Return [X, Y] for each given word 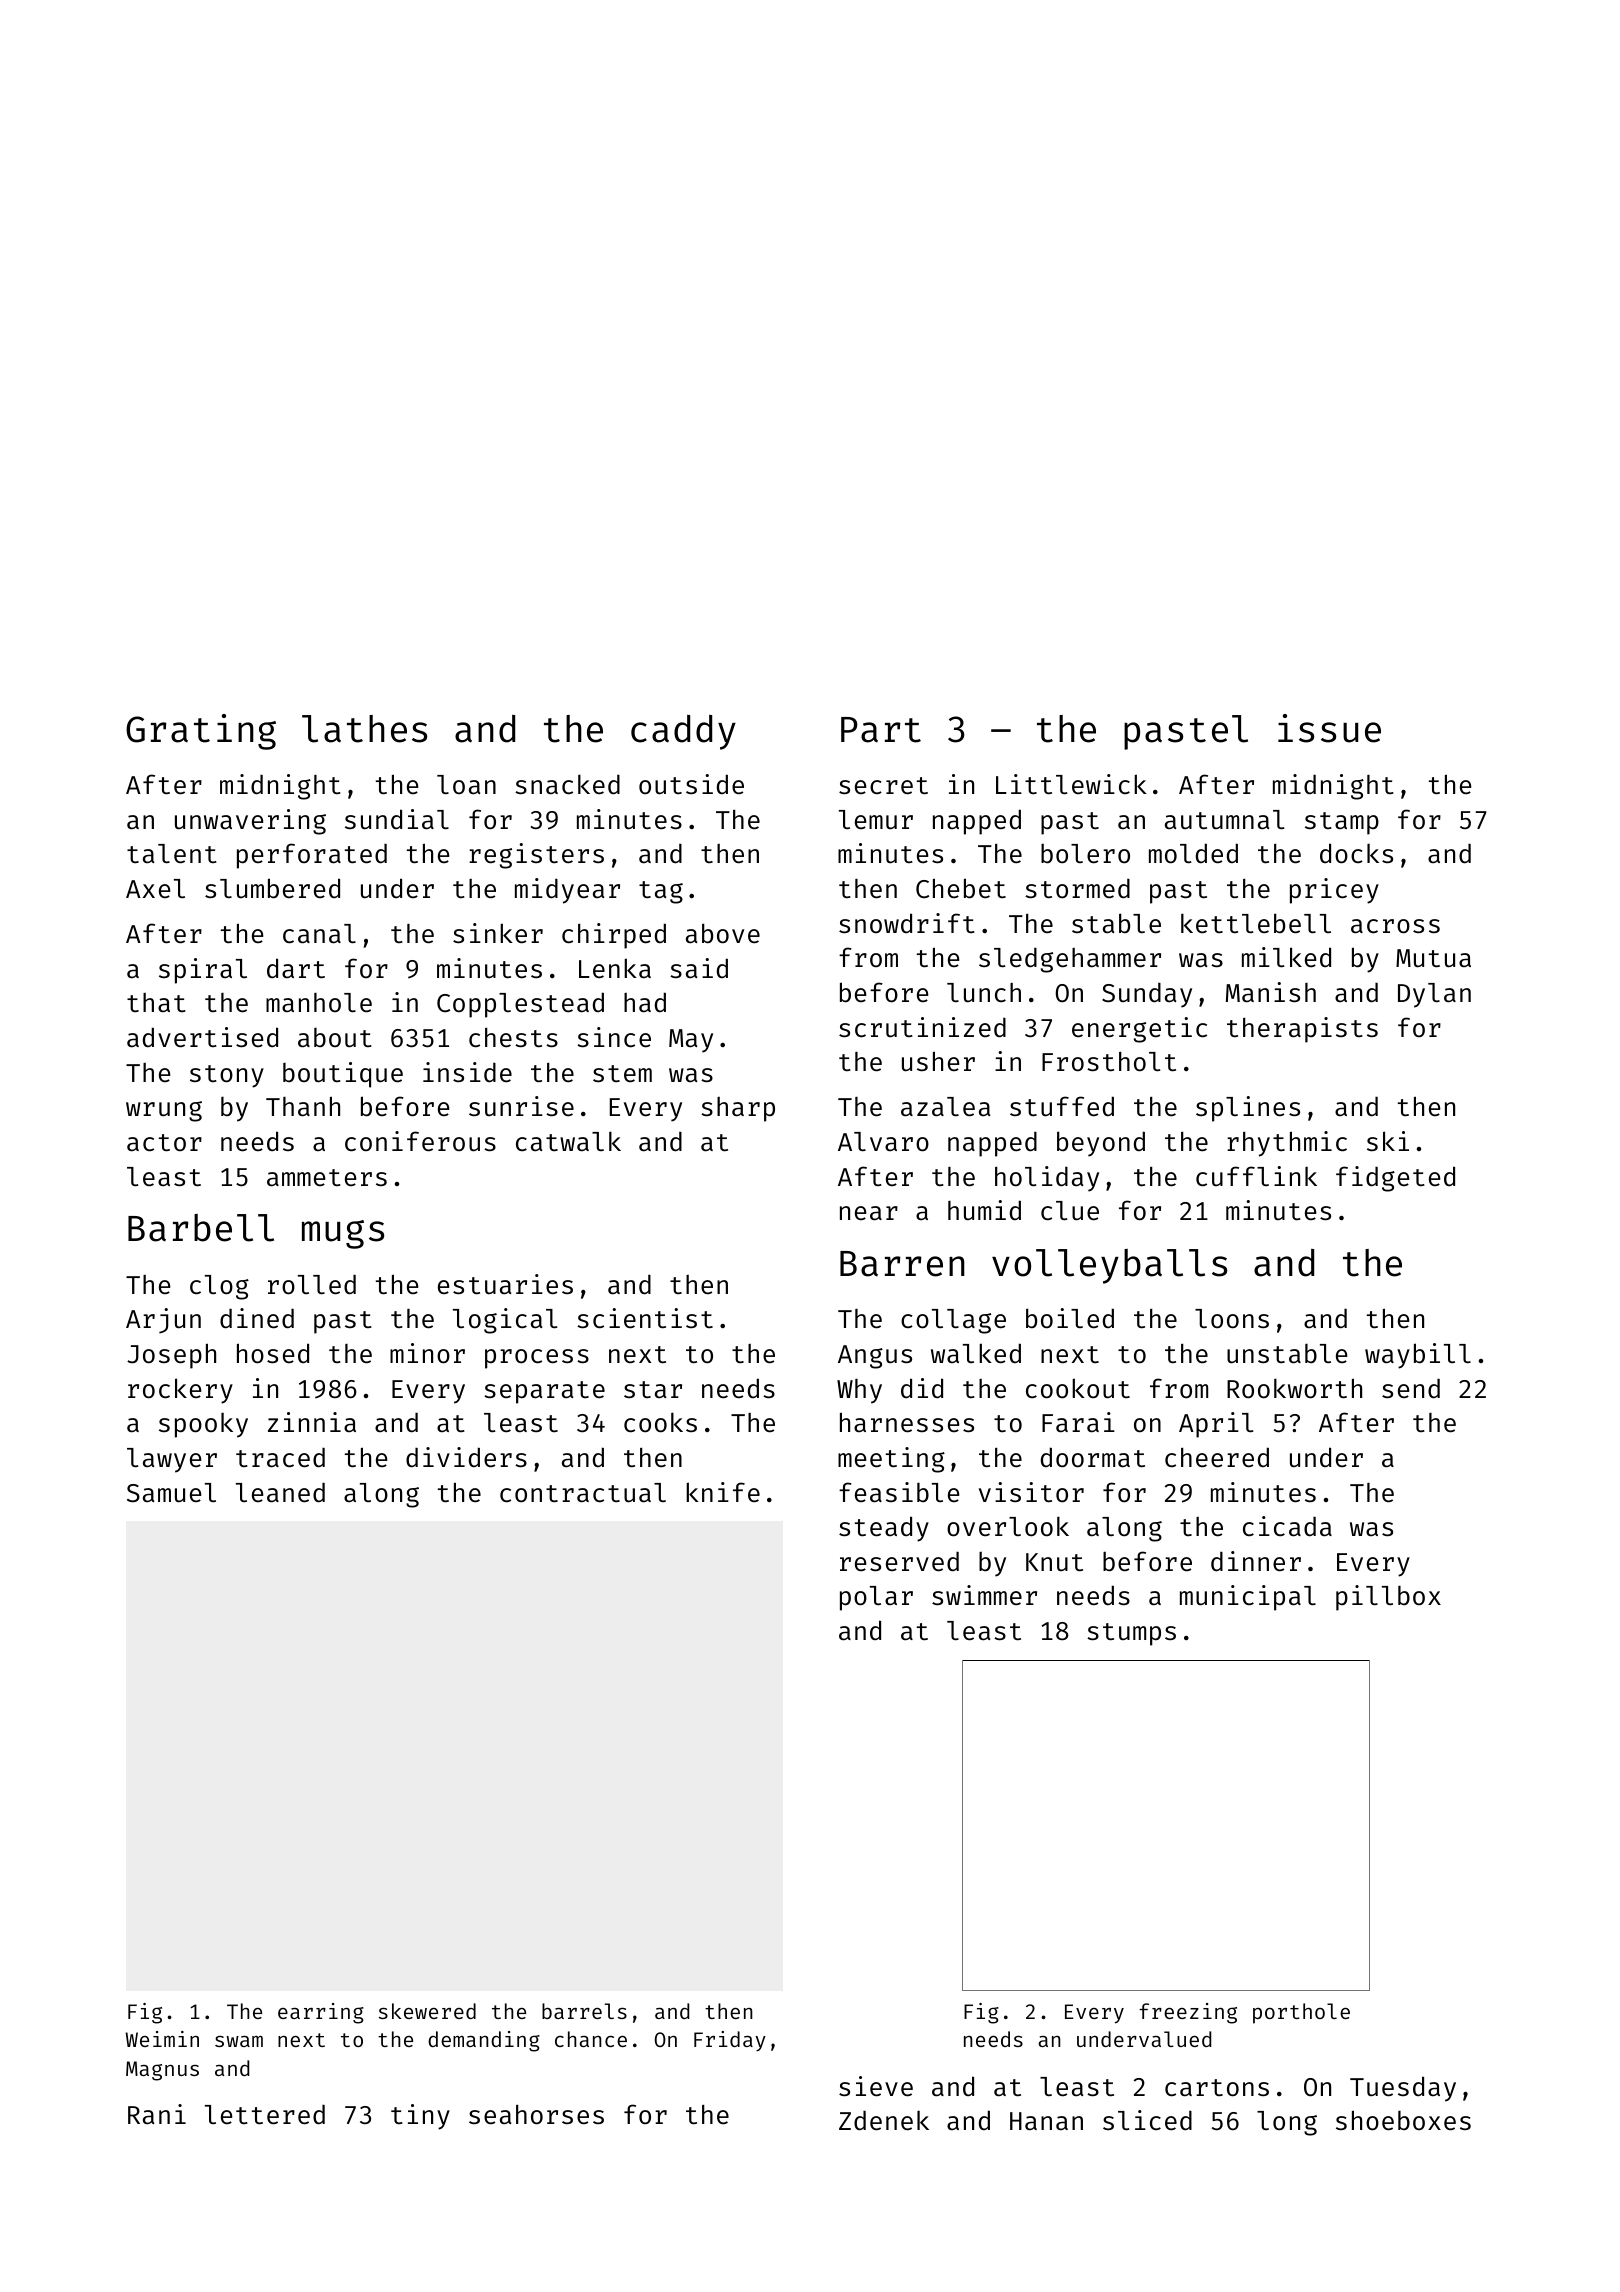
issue [1329, 728]
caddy [683, 732]
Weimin [162, 2039]
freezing [1188, 2013]
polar [876, 1598]
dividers [466, 1457]
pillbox [1388, 1598]
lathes [364, 729]
